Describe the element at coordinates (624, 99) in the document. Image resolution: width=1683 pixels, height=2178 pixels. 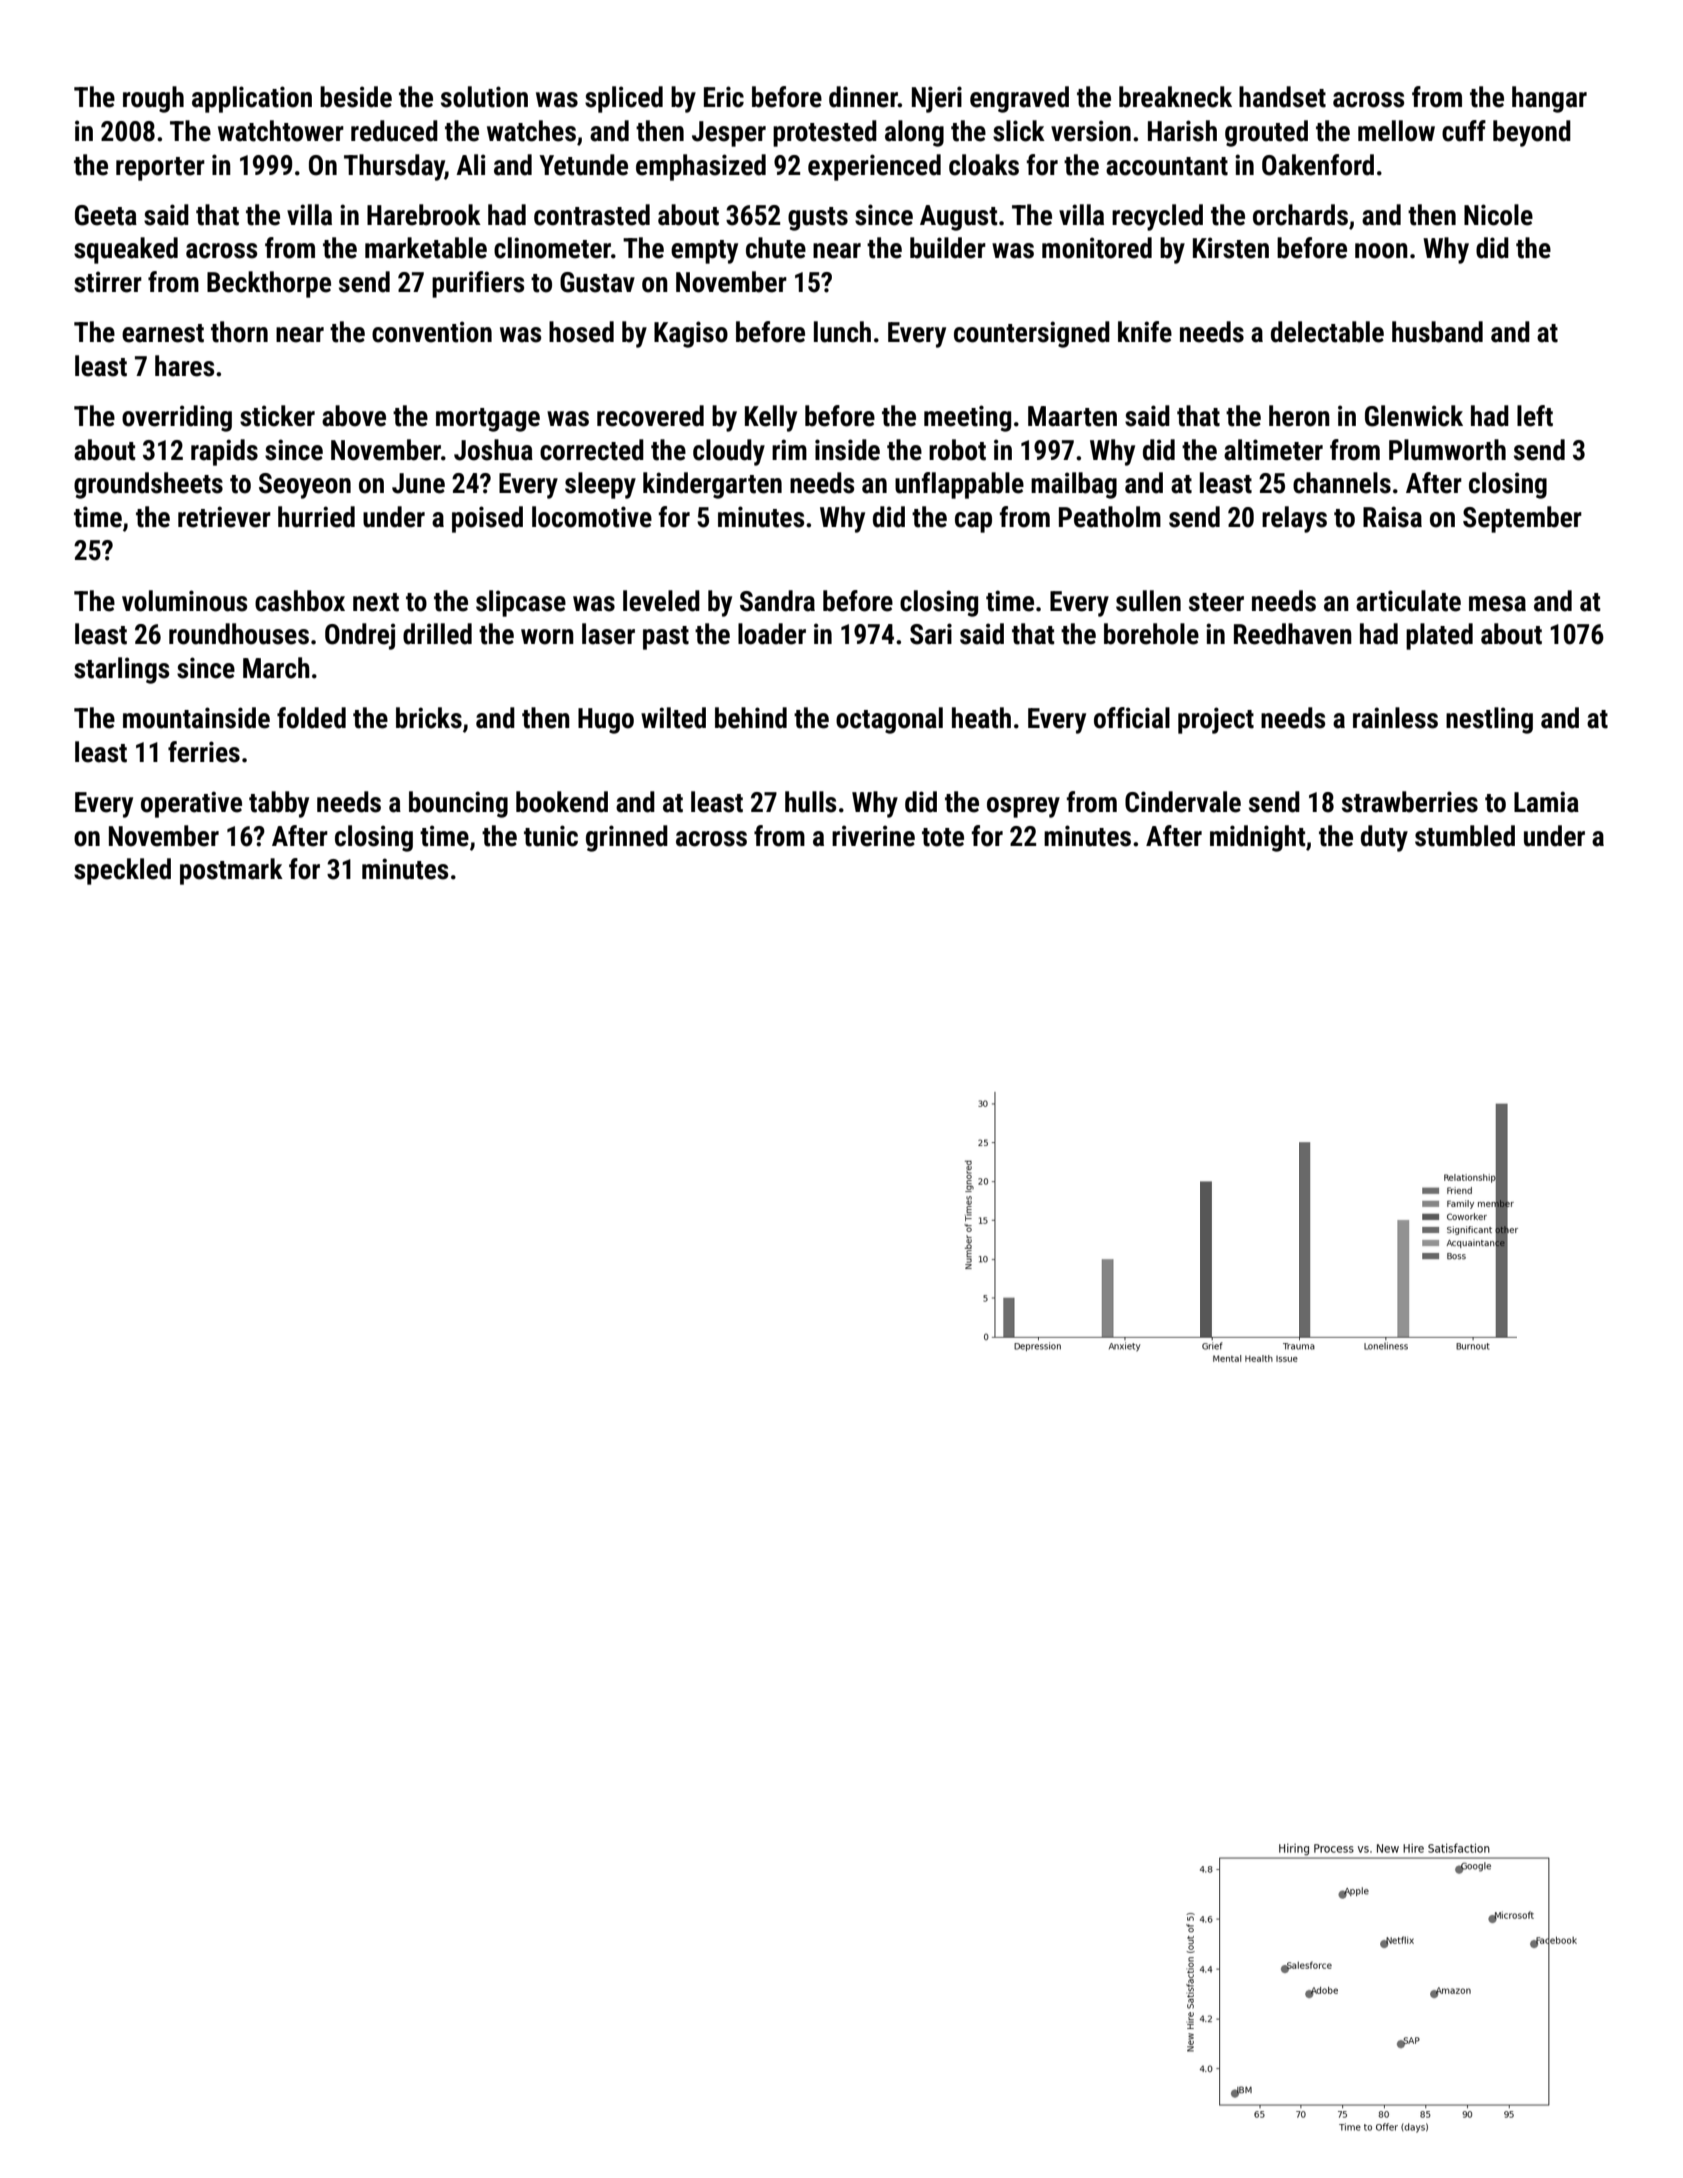
I see `spliced` at that location.
